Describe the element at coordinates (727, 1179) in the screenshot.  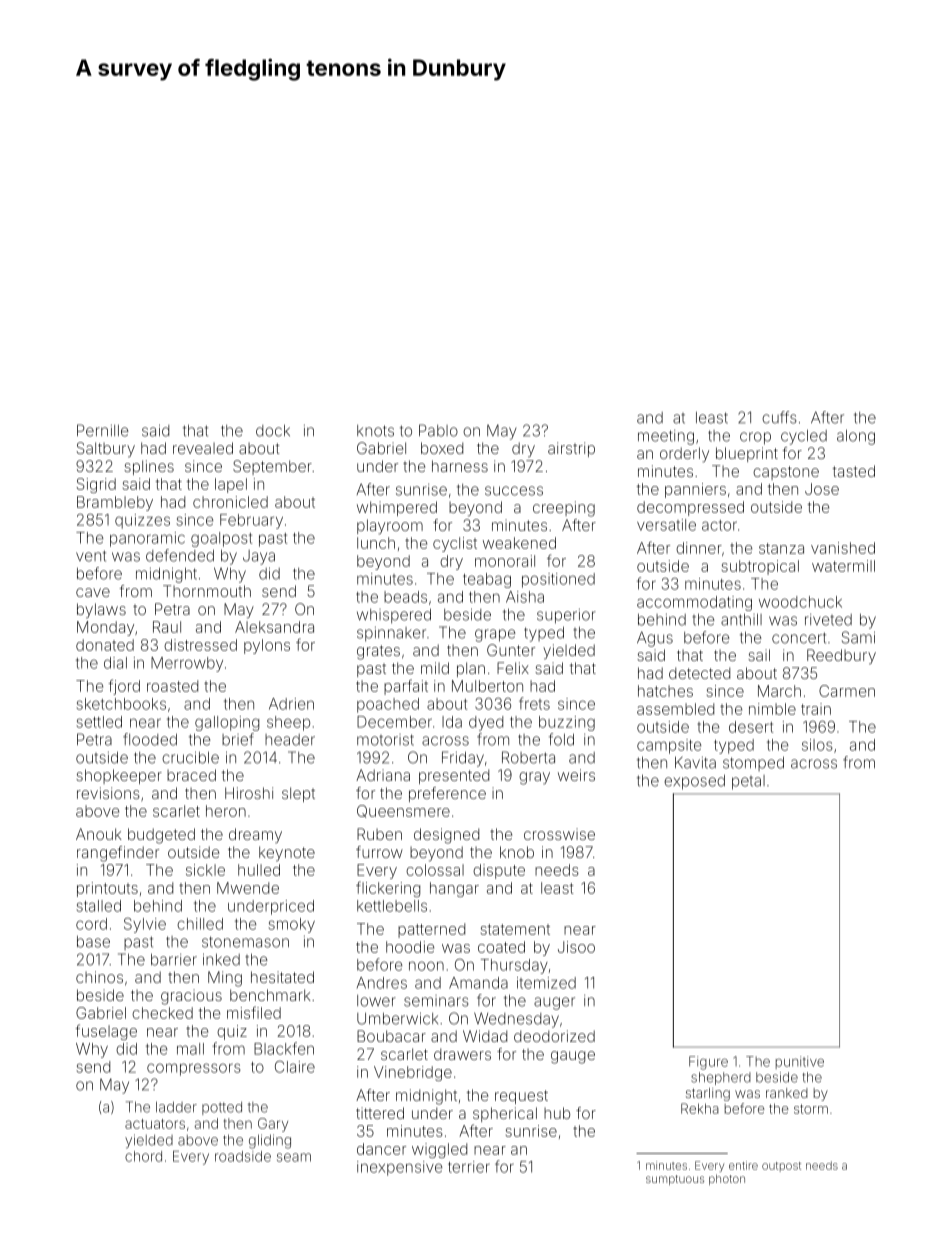
I see `photon` at that location.
